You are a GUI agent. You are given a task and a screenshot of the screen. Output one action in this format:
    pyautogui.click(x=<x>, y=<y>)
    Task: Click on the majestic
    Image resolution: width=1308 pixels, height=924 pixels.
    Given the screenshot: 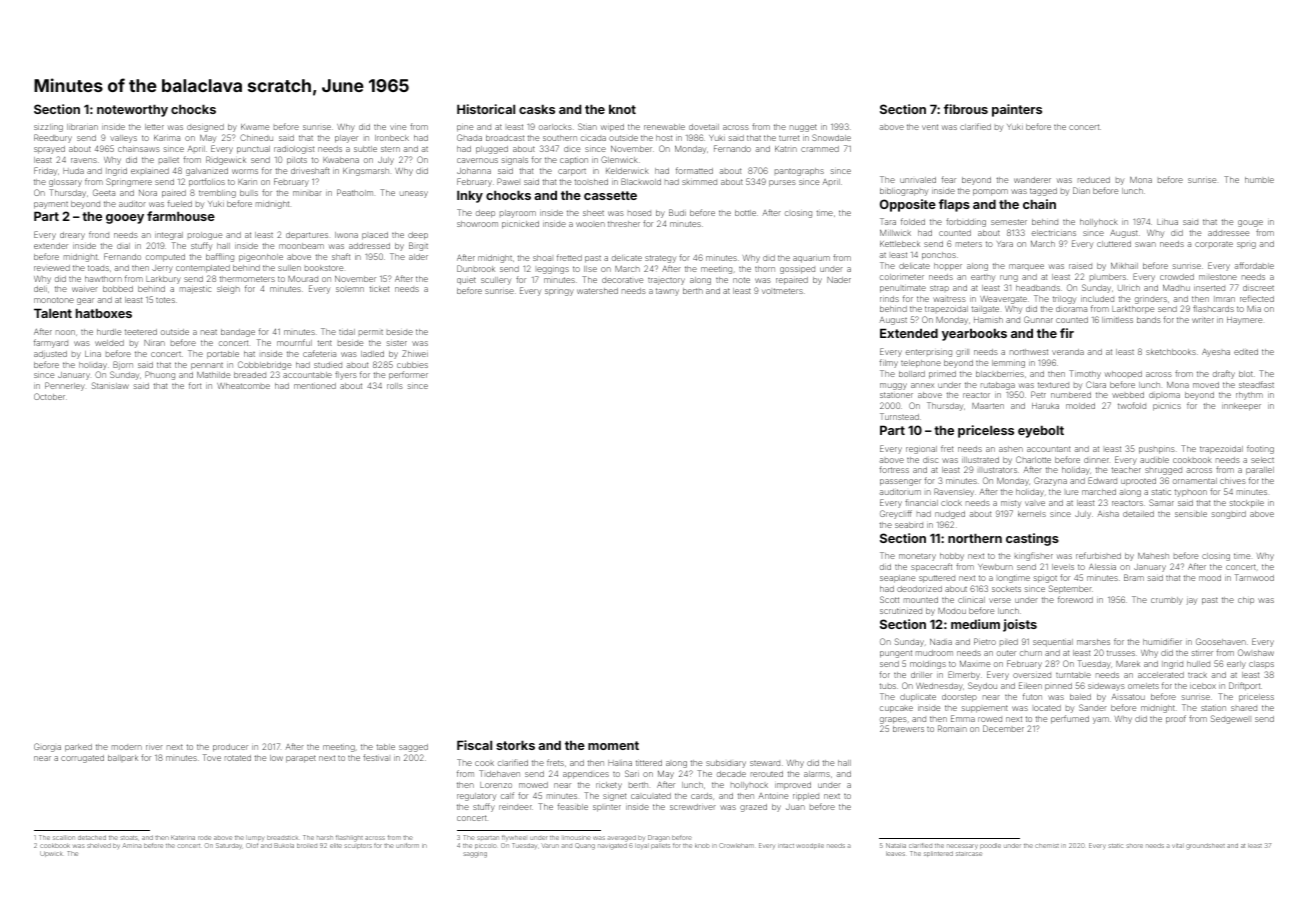 What is the action you would take?
    pyautogui.click(x=195, y=290)
